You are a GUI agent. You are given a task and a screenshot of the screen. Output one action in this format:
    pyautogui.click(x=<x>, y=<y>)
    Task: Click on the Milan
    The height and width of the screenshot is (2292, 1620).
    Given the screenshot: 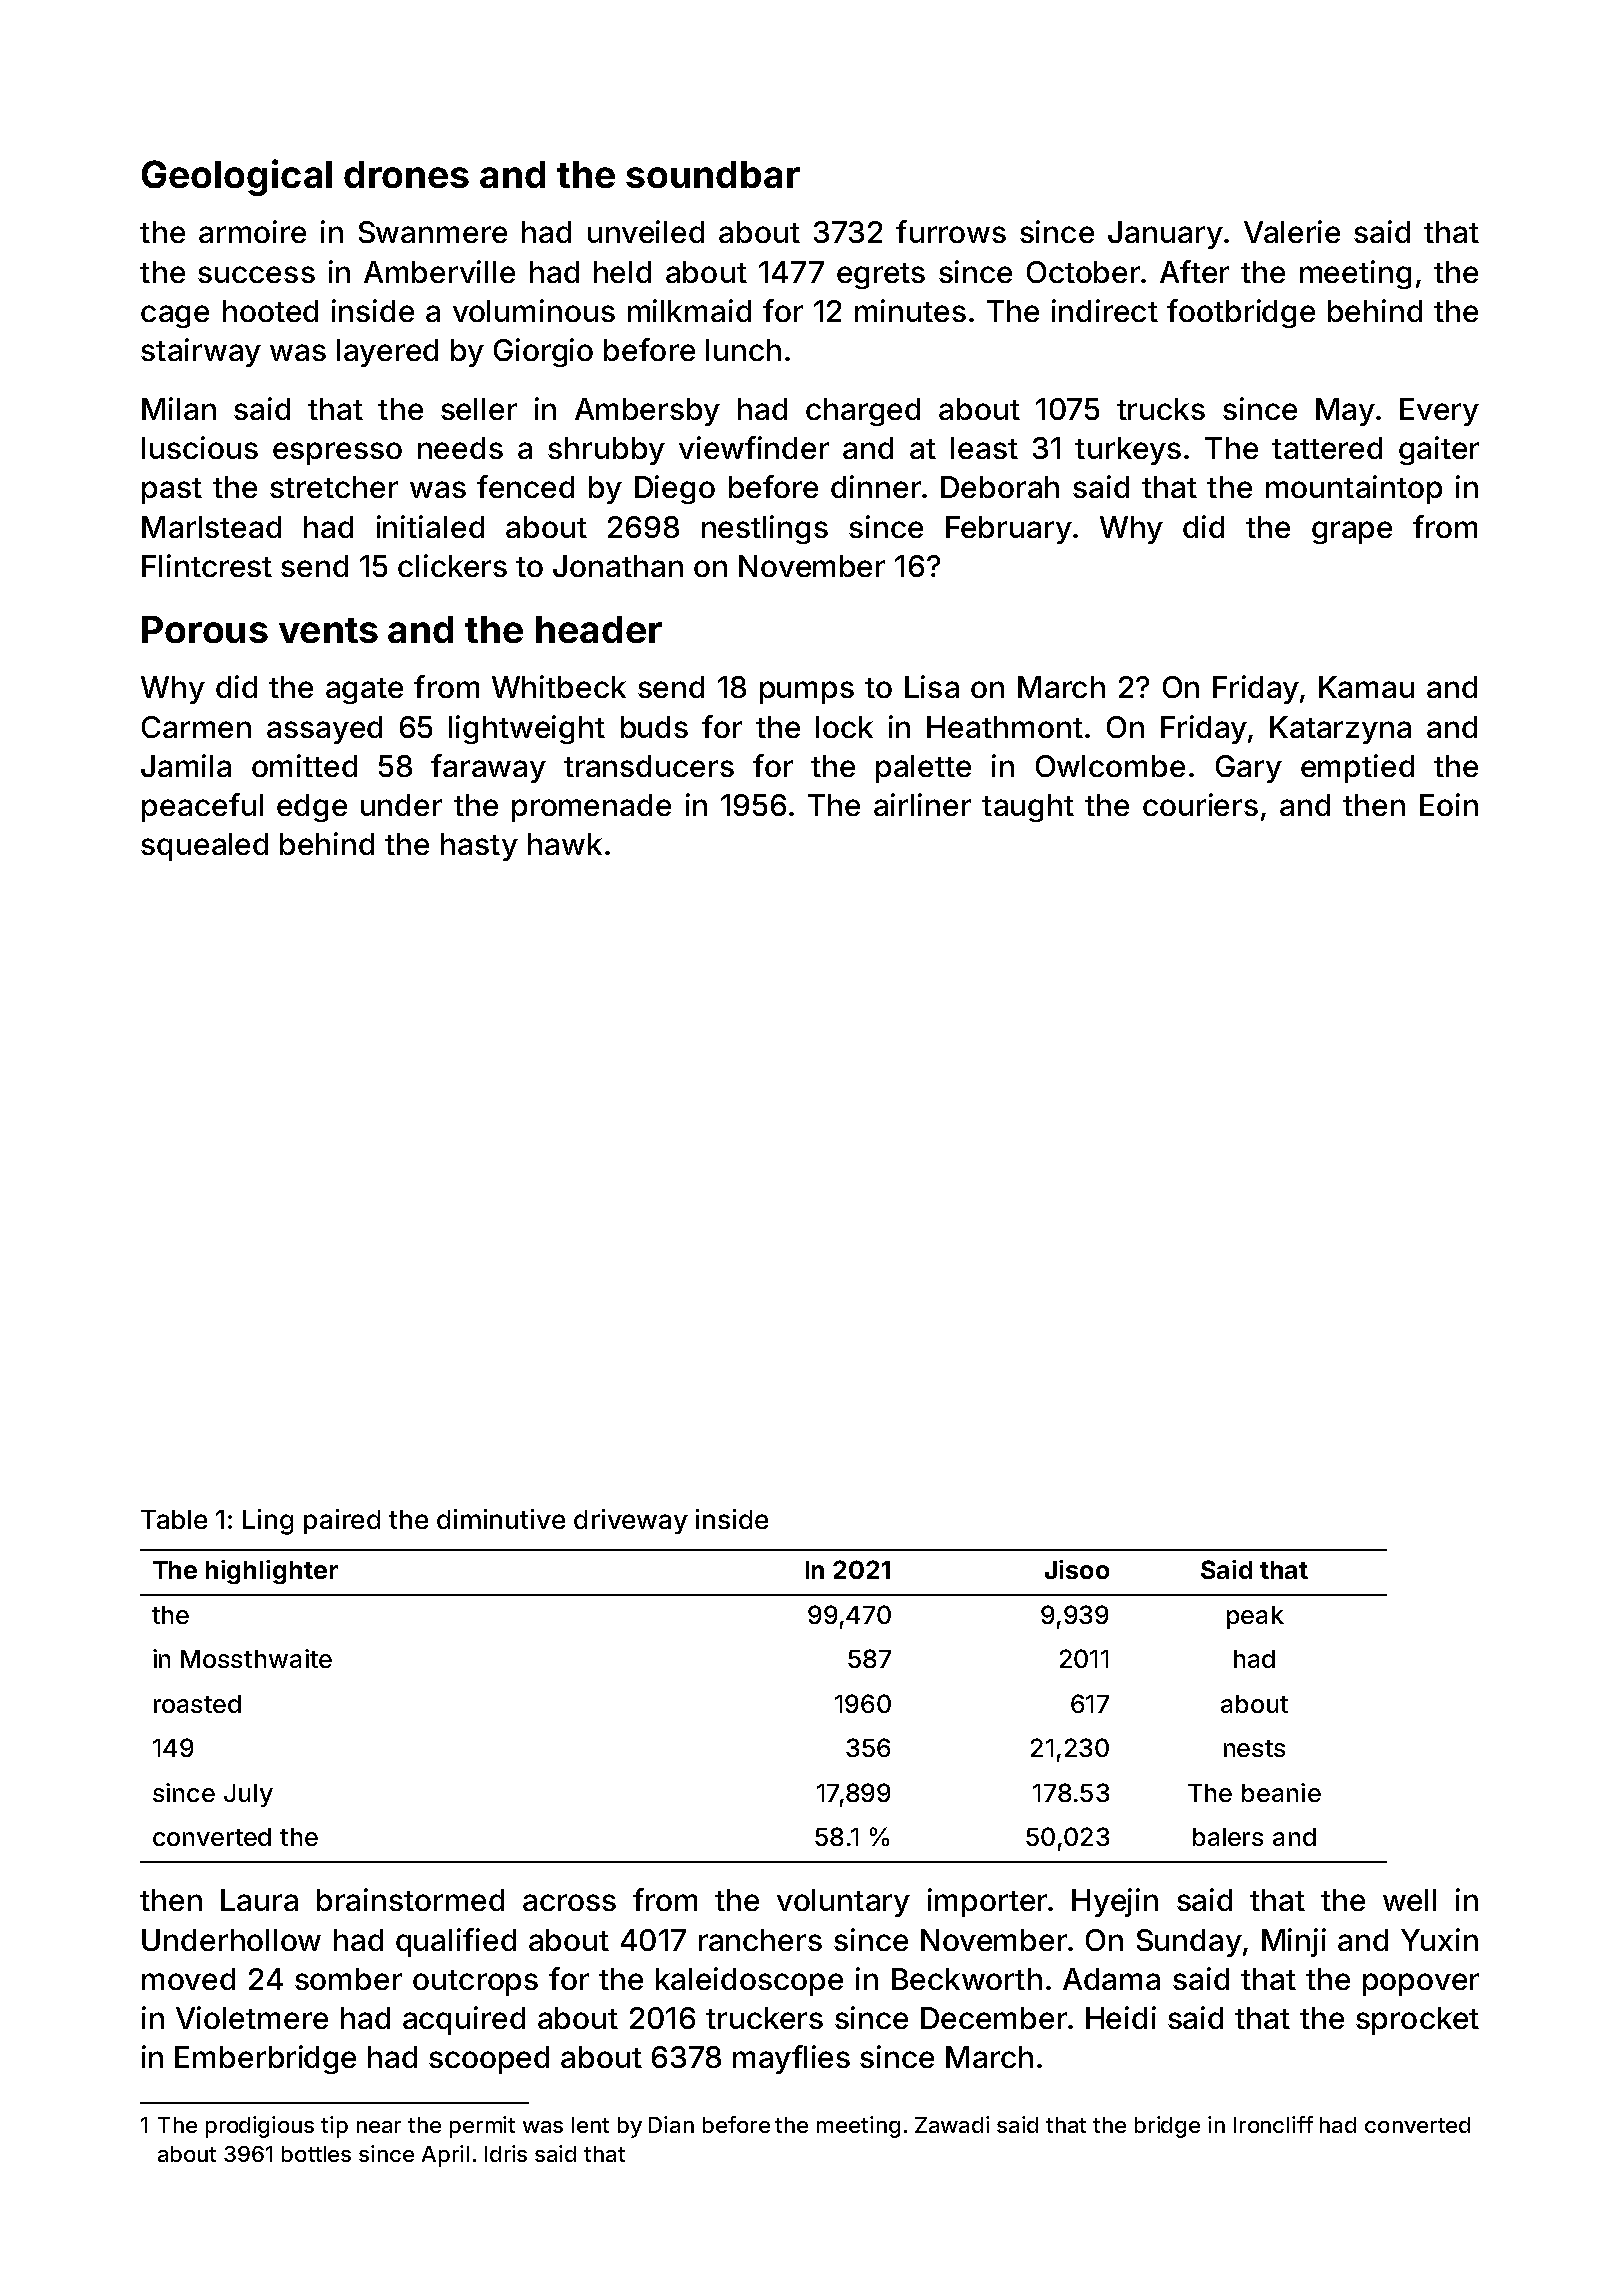 What is the action you would take?
    pyautogui.click(x=179, y=408)
